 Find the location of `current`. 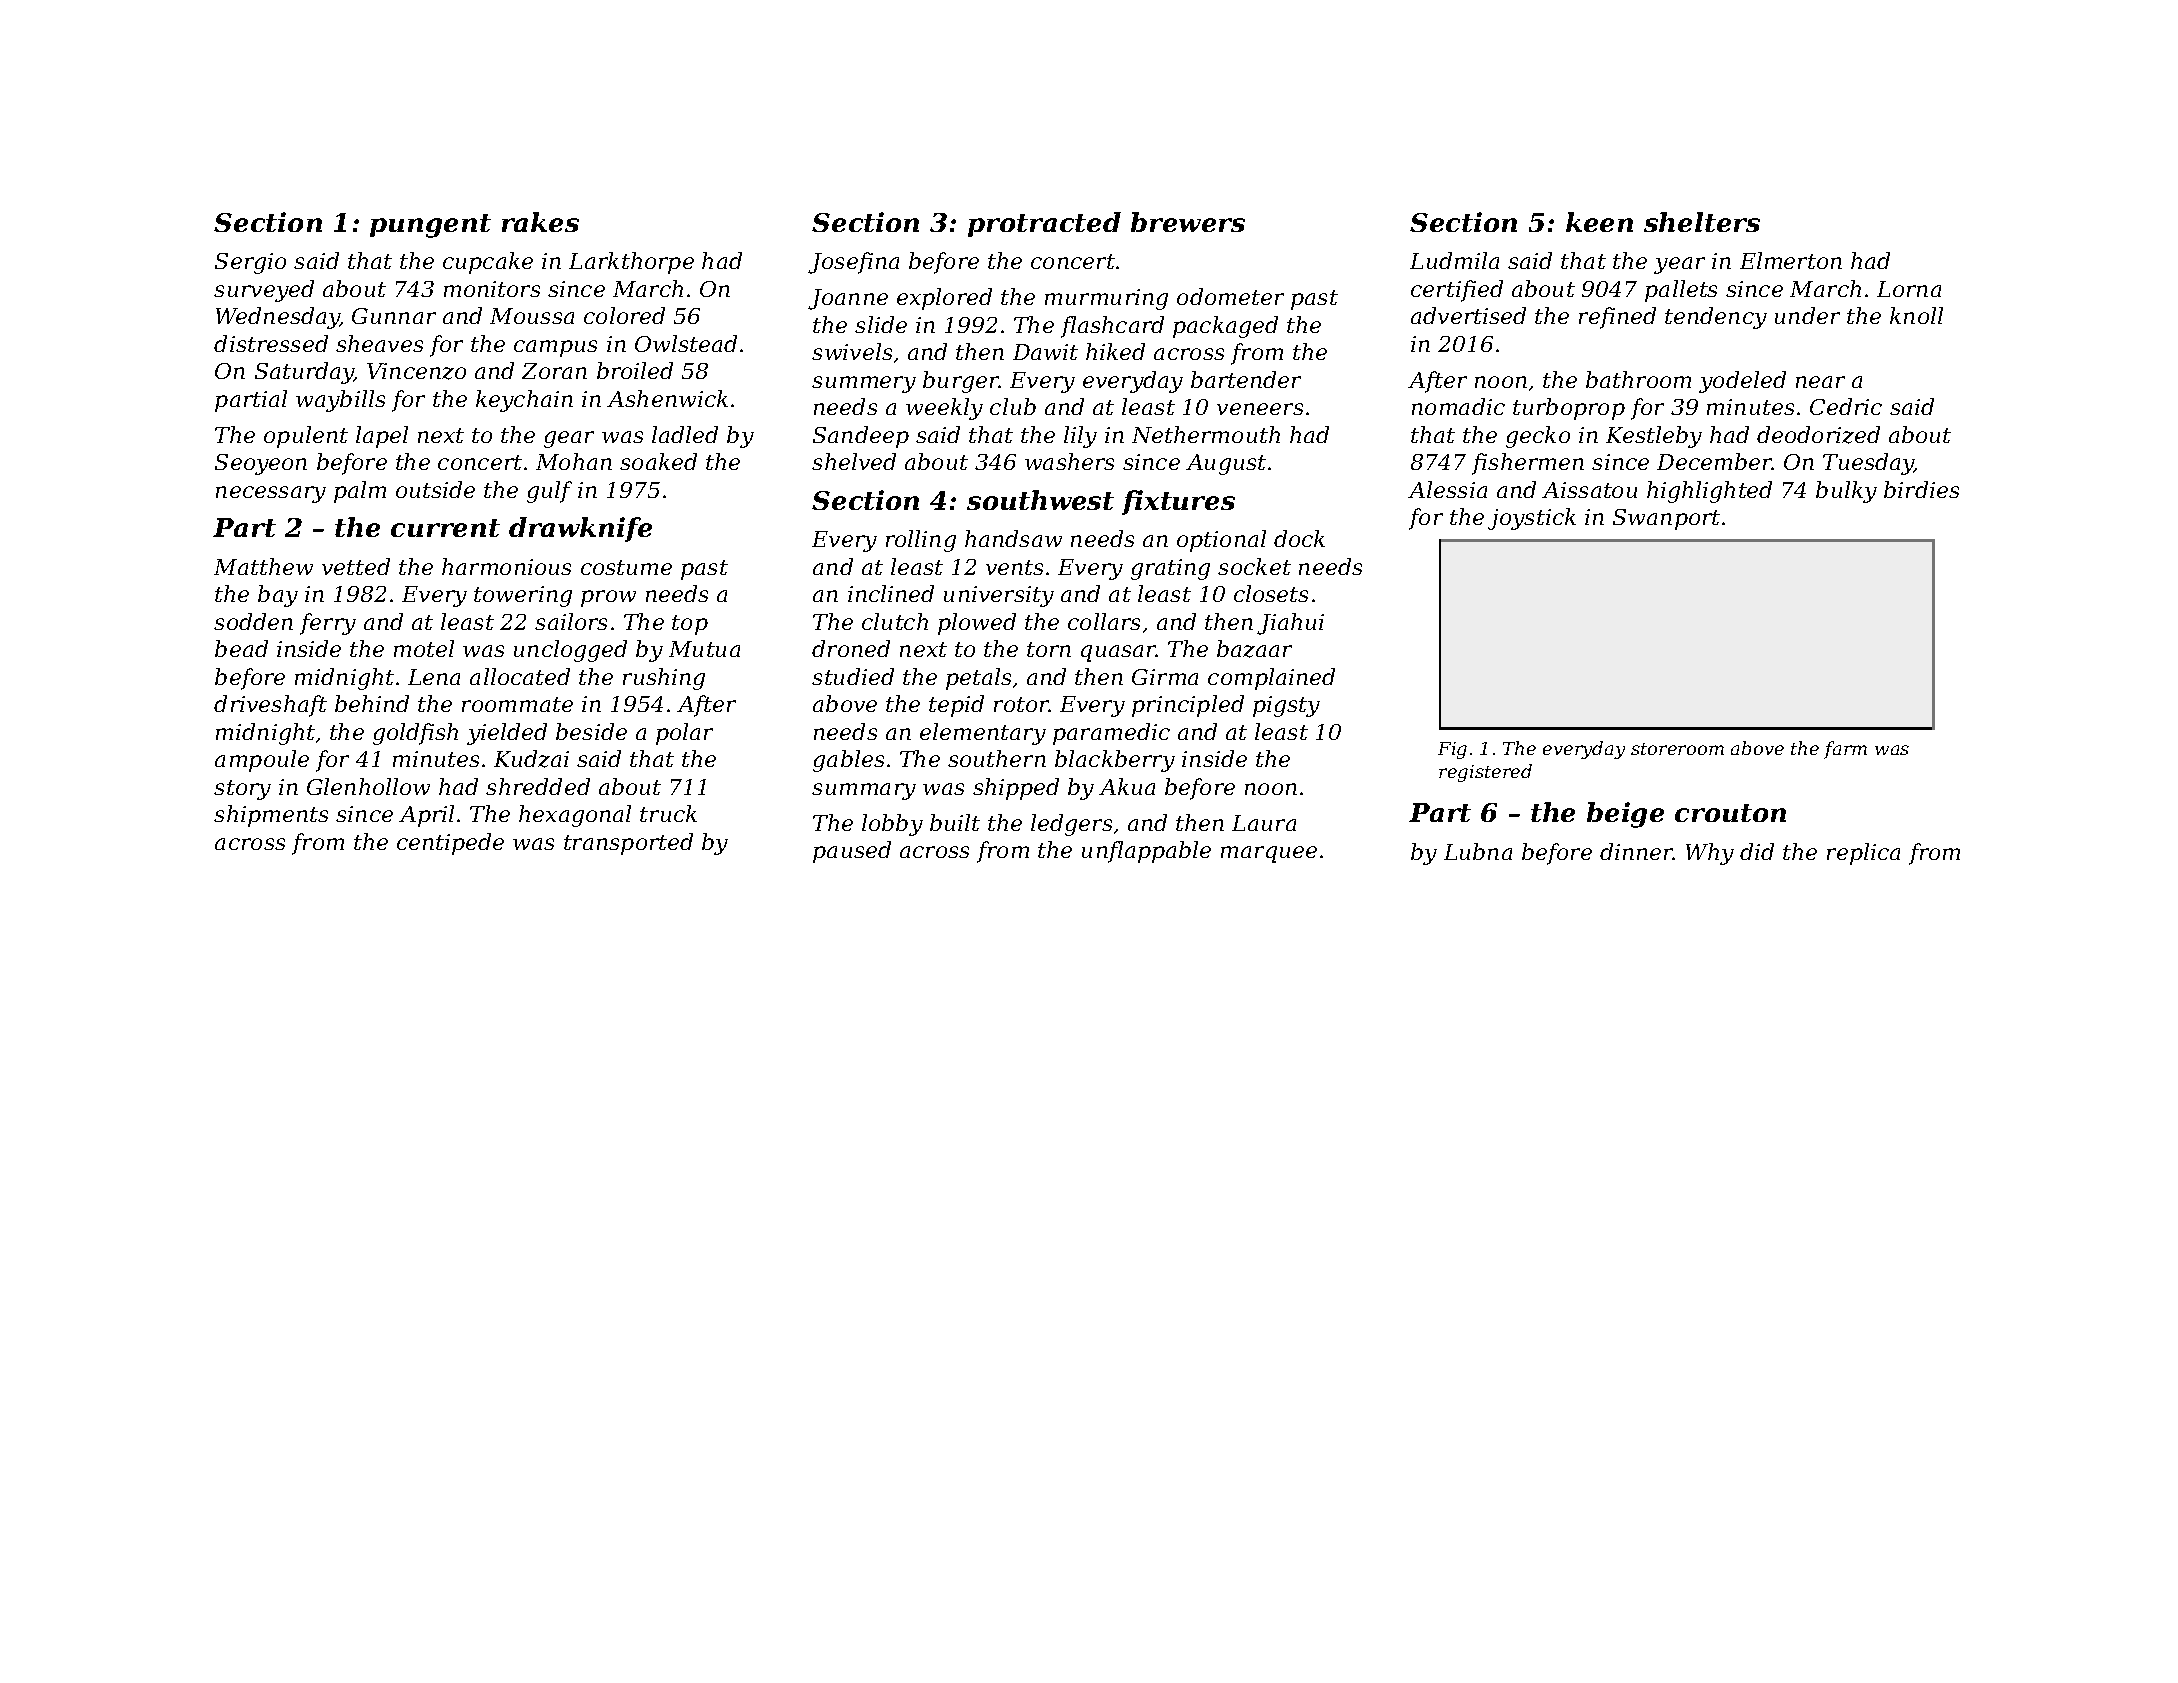

current is located at coordinates (445, 528).
